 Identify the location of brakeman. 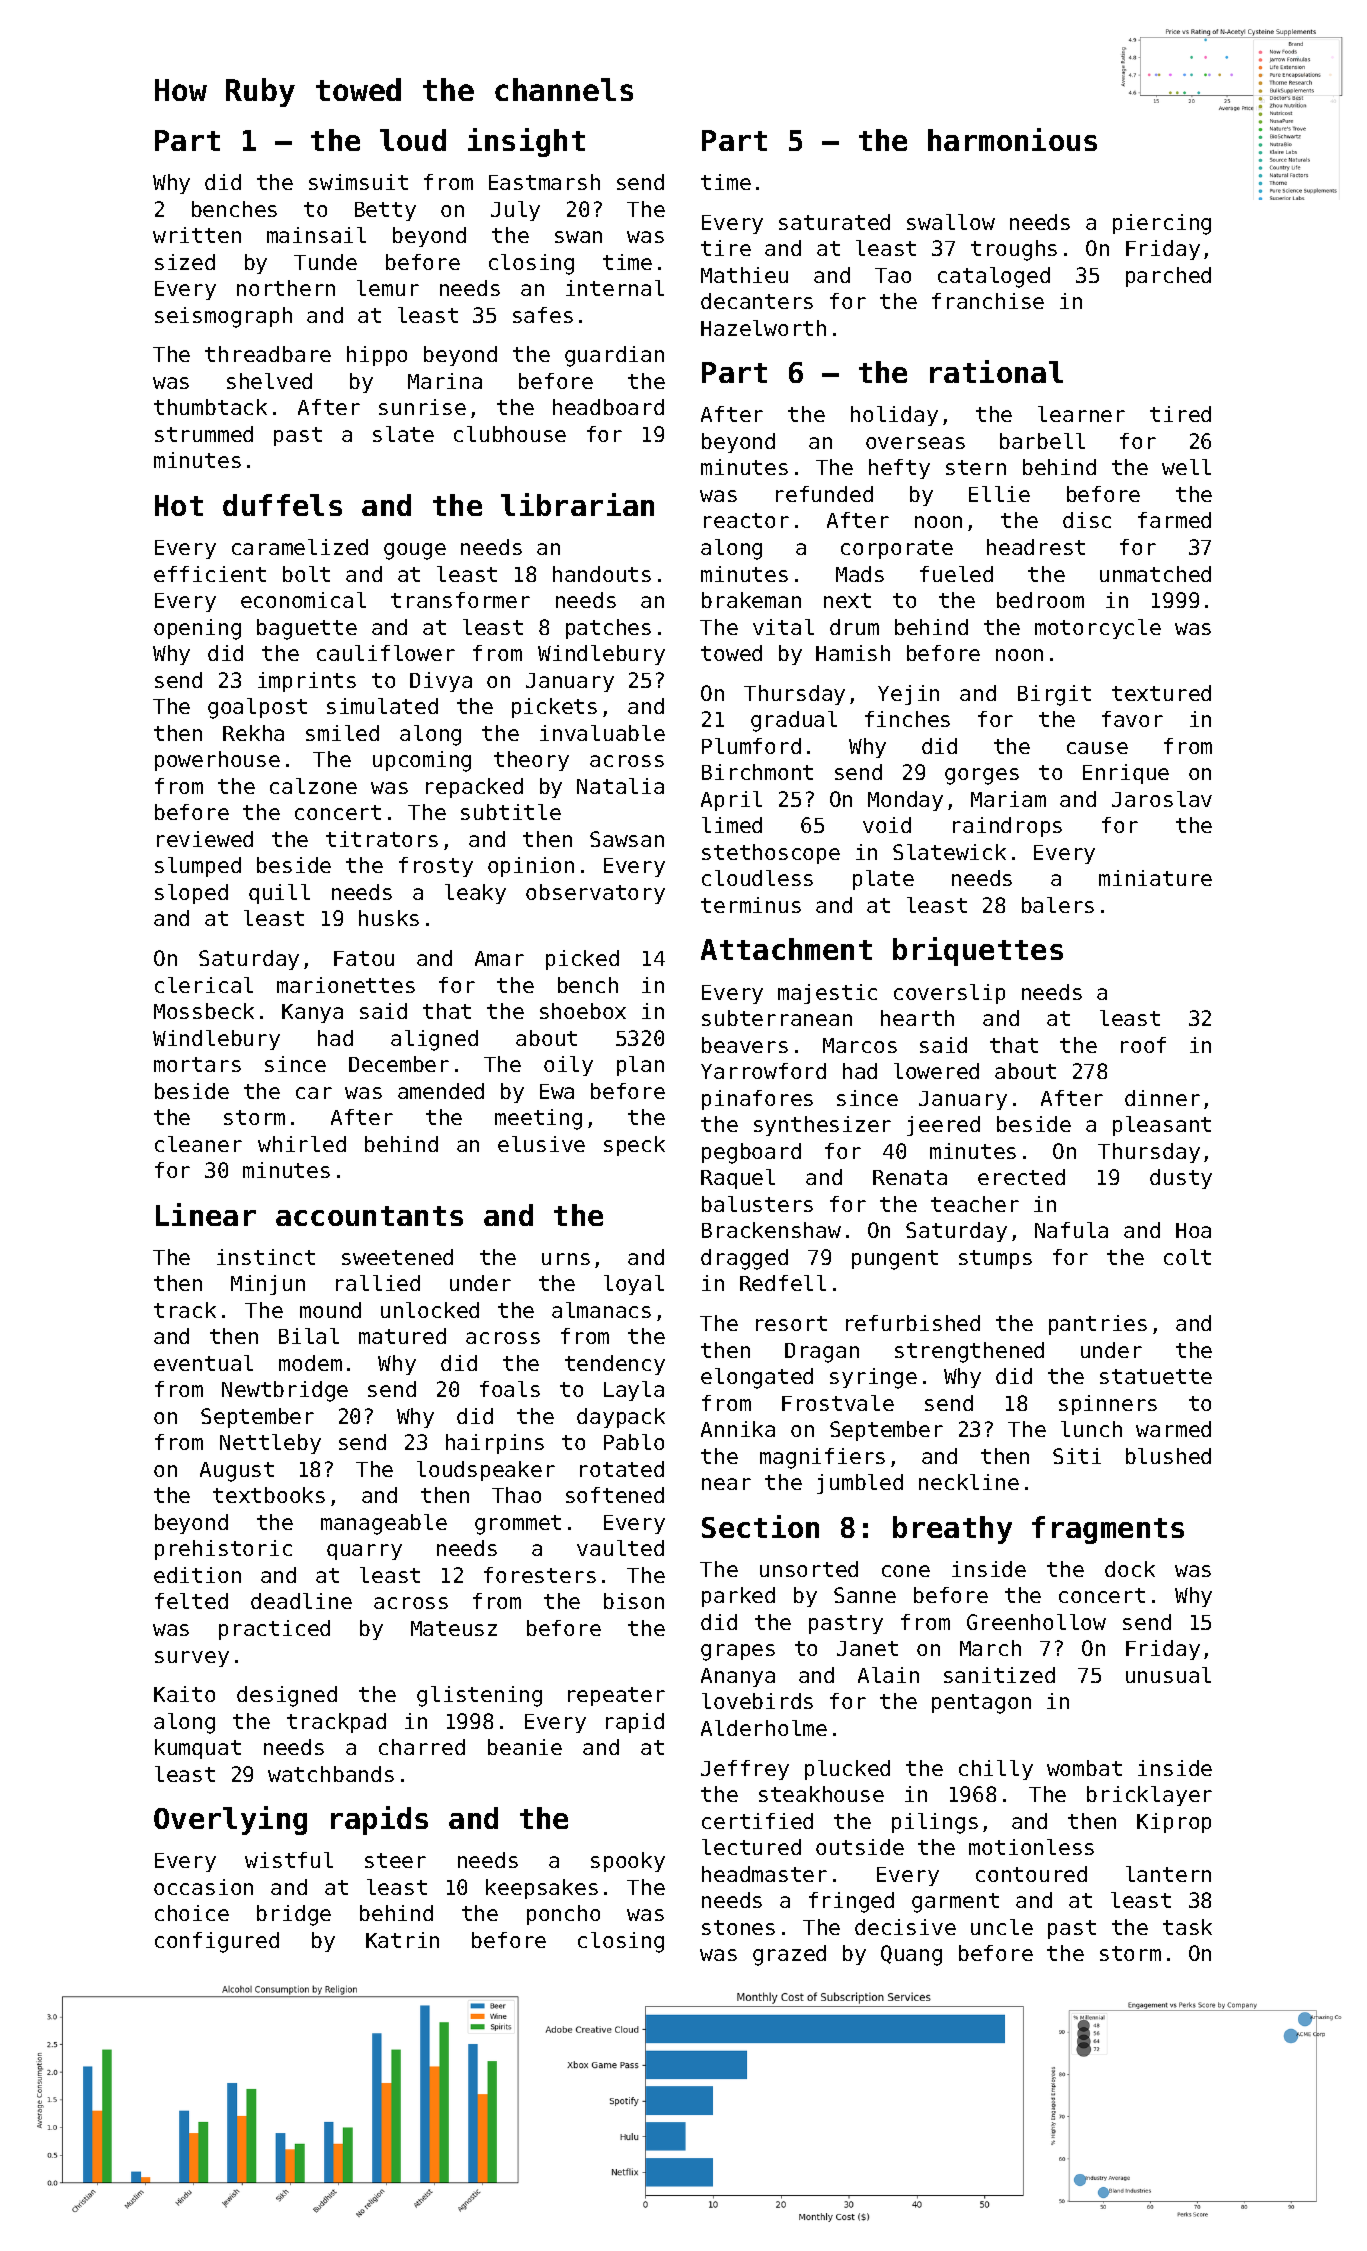
(751, 600).
